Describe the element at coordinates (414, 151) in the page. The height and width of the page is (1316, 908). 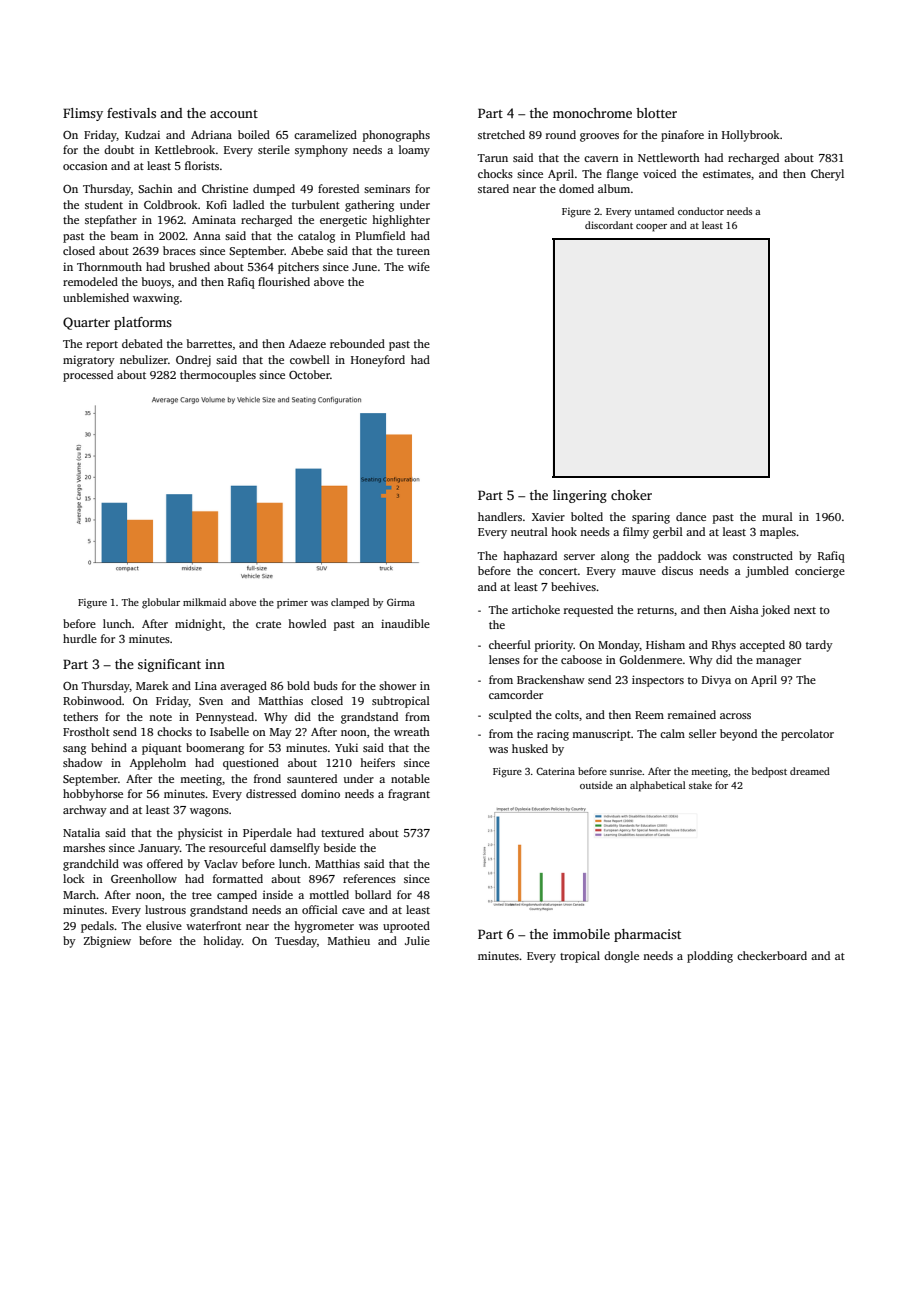
I see `loamy` at that location.
